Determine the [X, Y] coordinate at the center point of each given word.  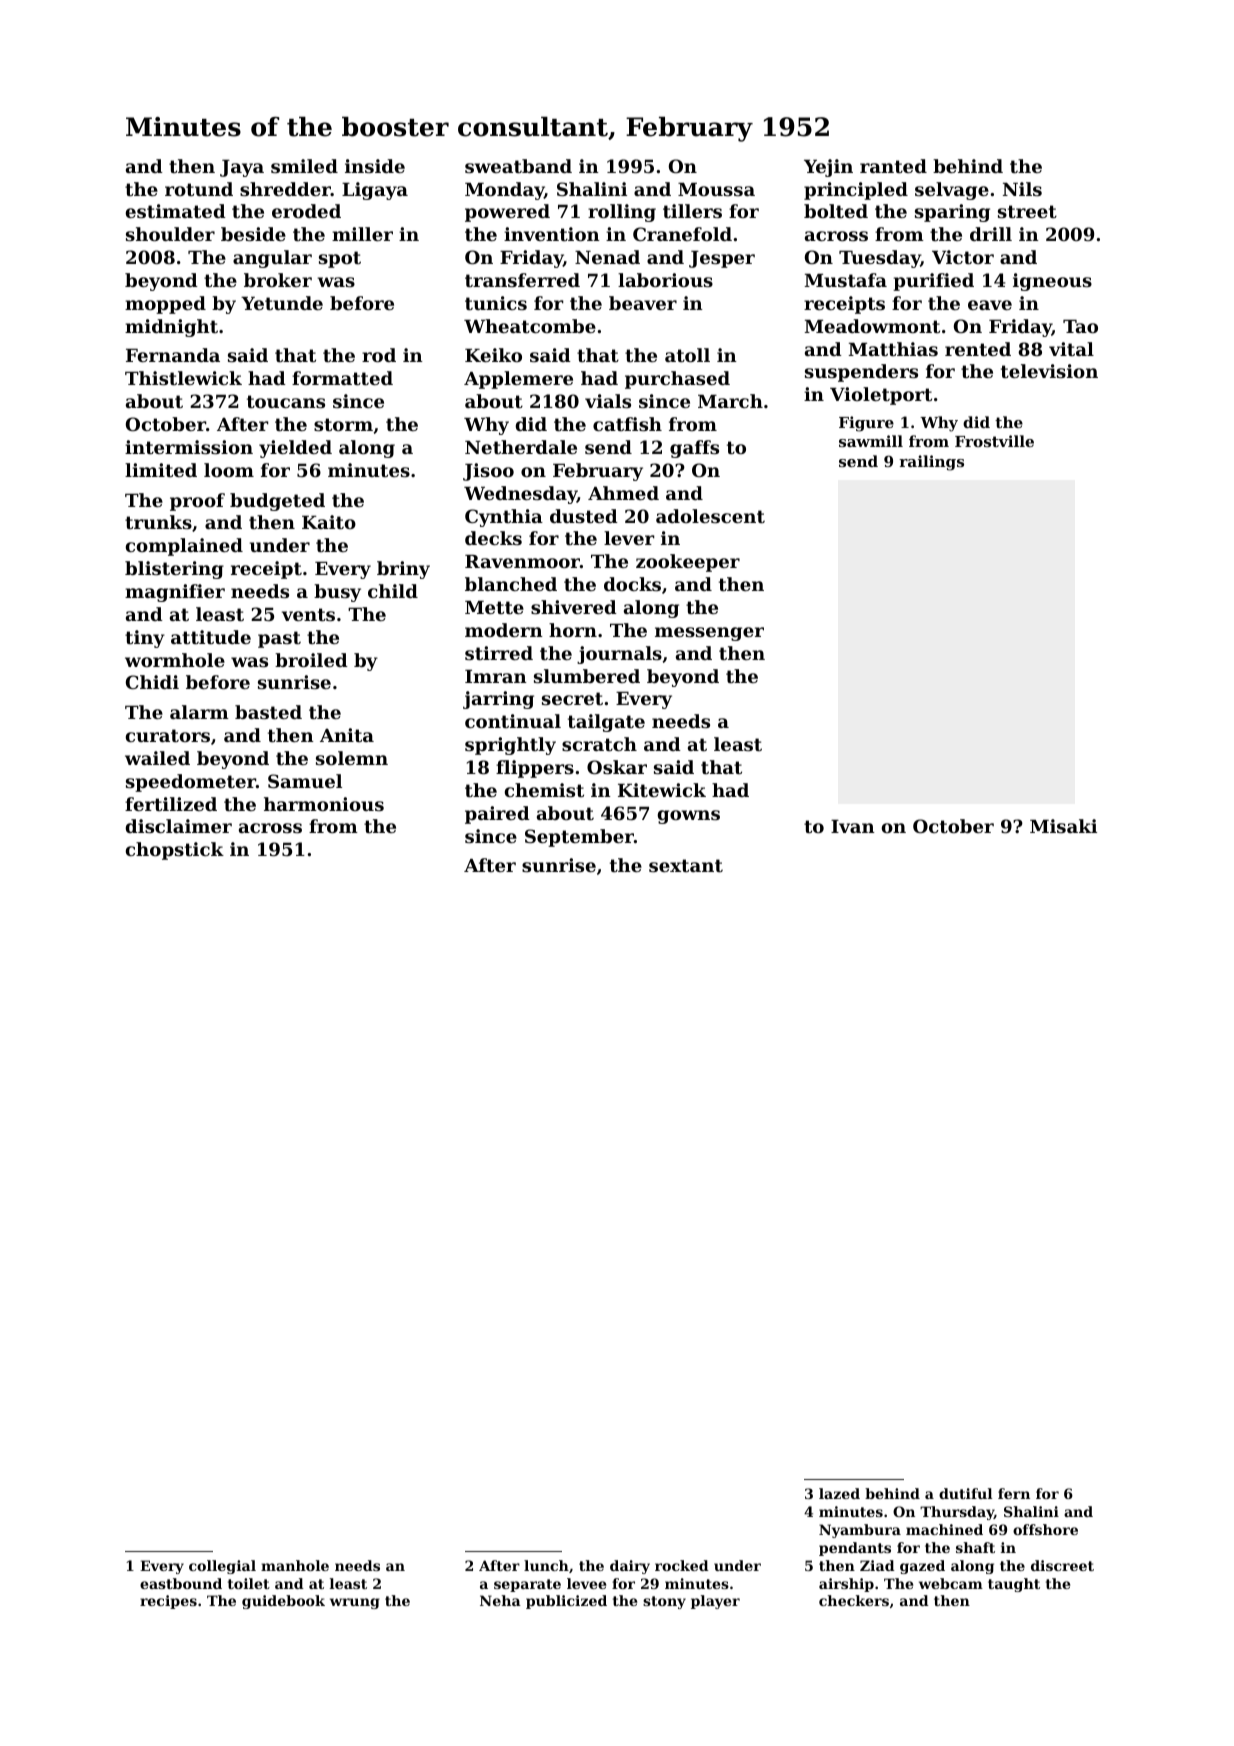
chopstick [175, 851]
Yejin [828, 168]
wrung [355, 1603]
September [579, 838]
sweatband [518, 166]
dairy [630, 1567]
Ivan [853, 826]
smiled [304, 166]
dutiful [965, 1493]
